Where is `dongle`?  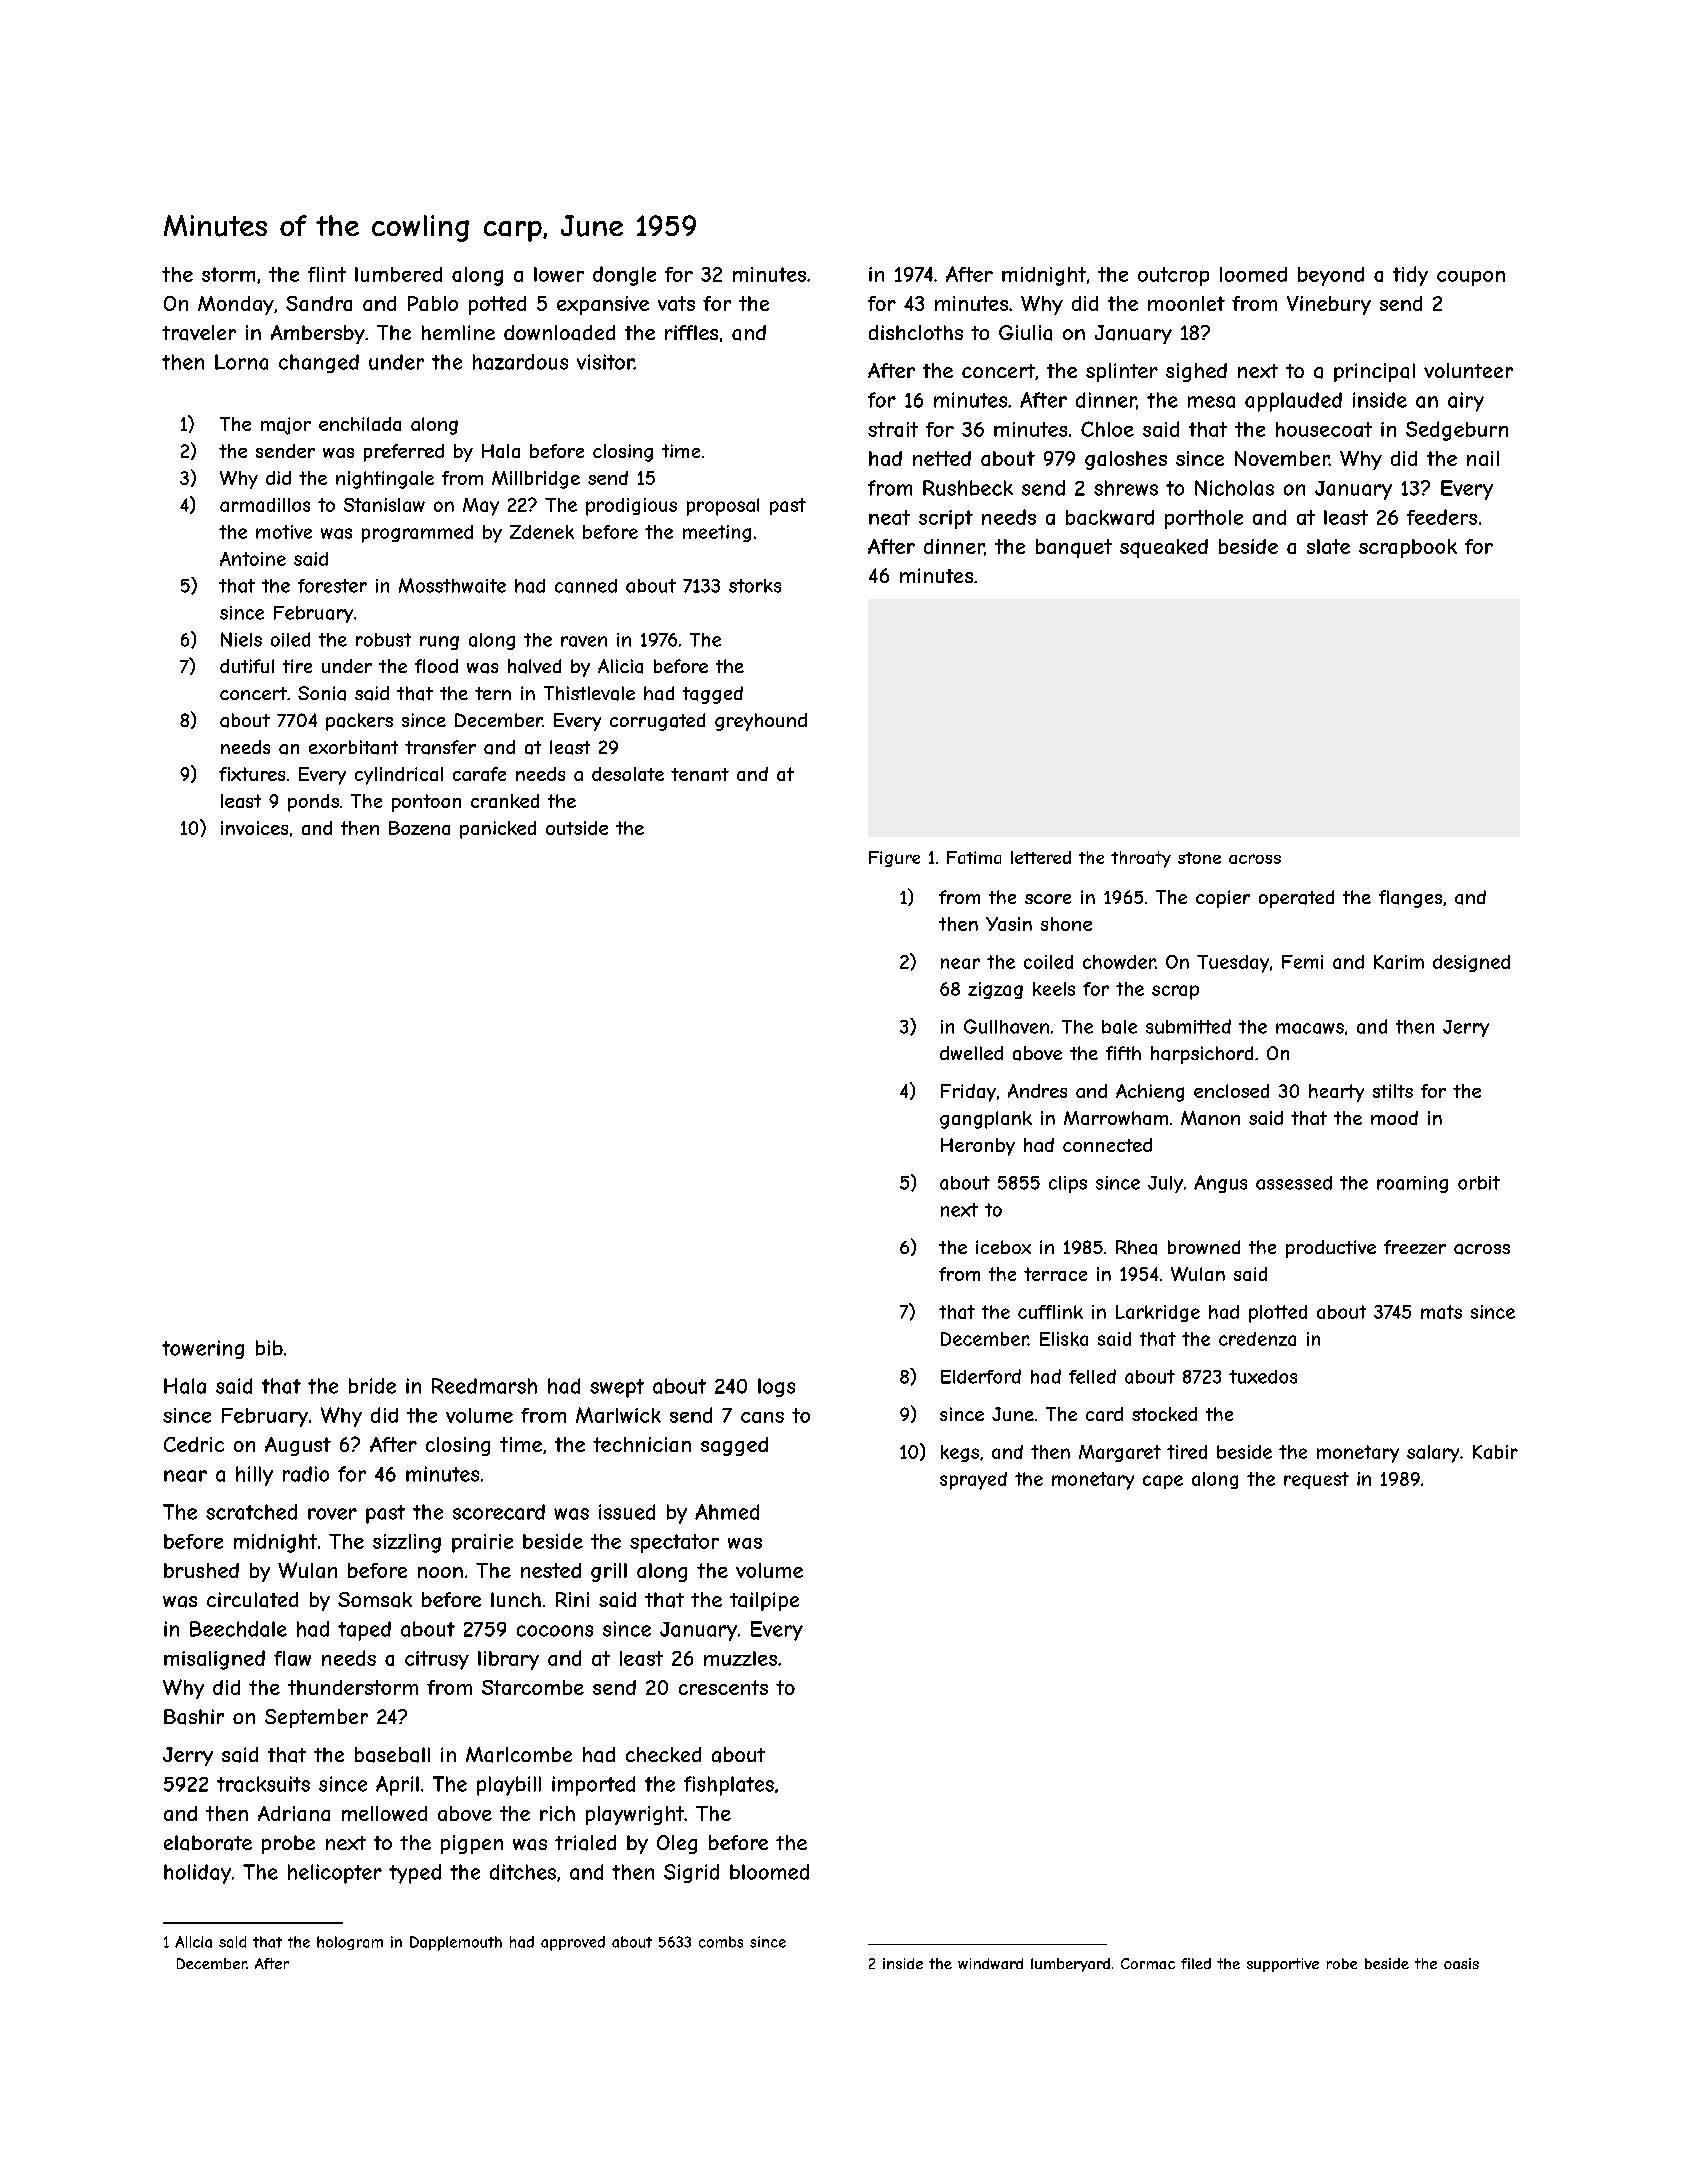 dongle is located at coordinates (624, 276).
